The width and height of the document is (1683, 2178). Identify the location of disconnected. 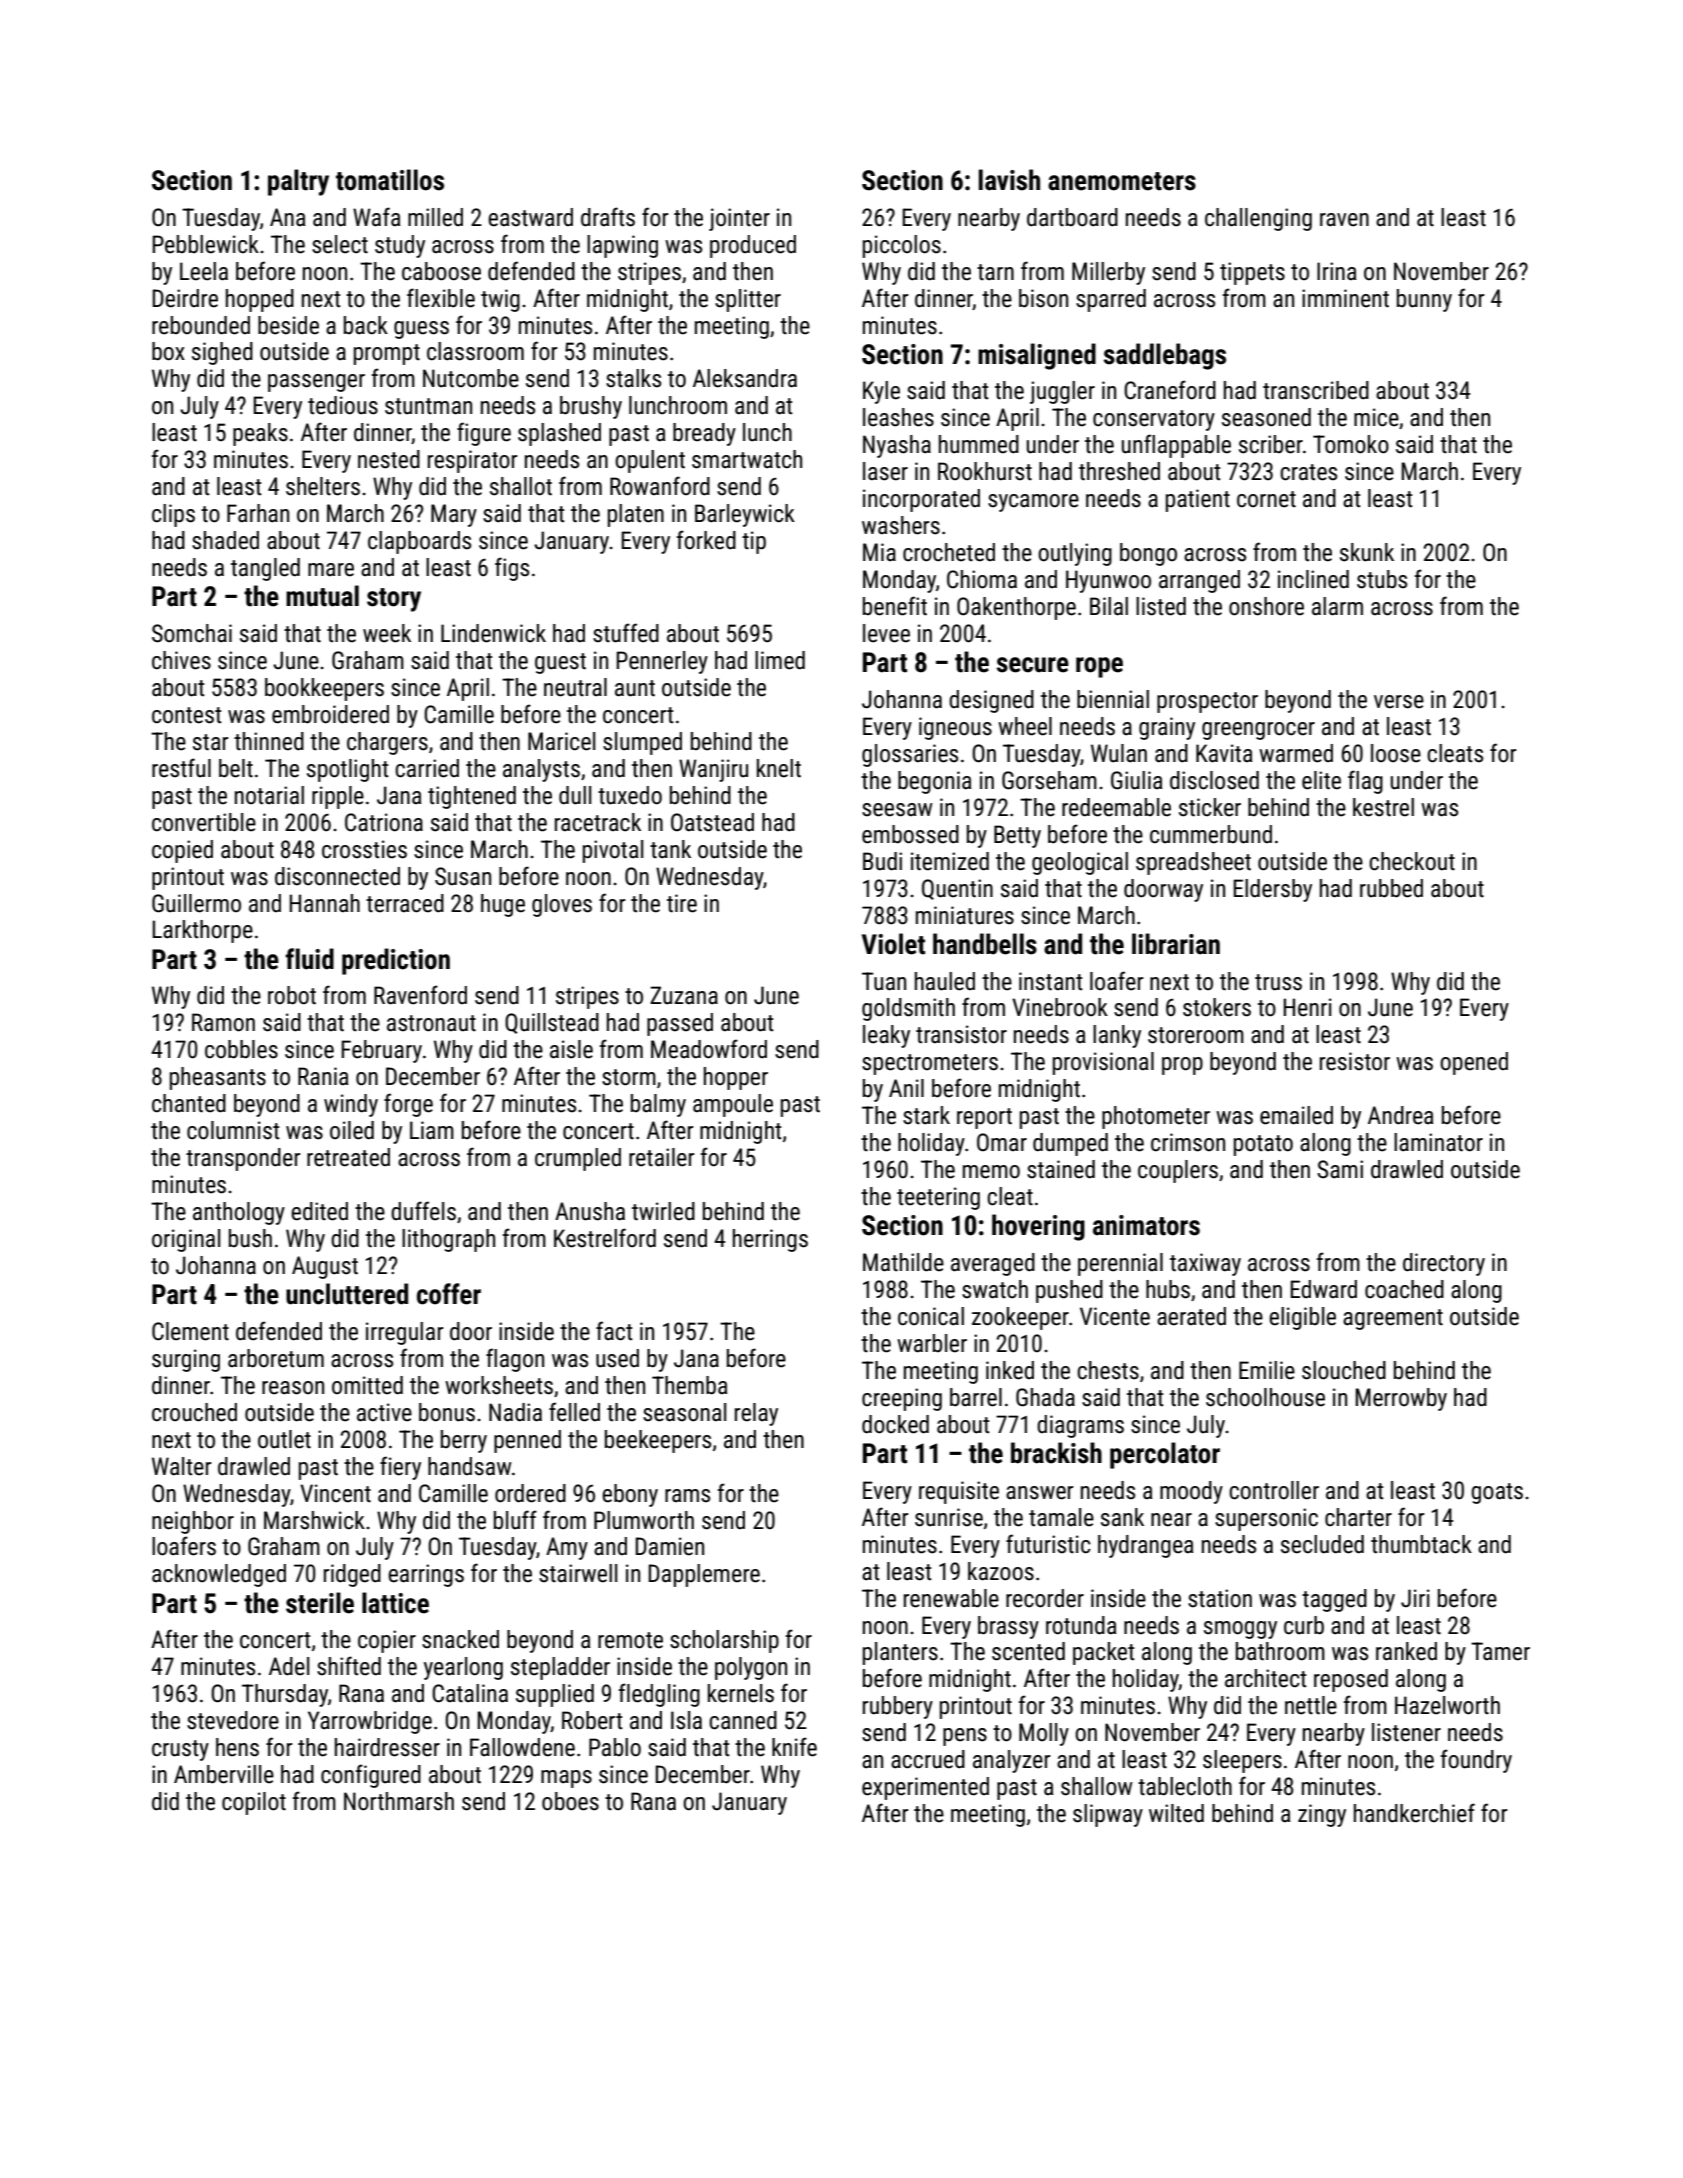
(337, 876).
